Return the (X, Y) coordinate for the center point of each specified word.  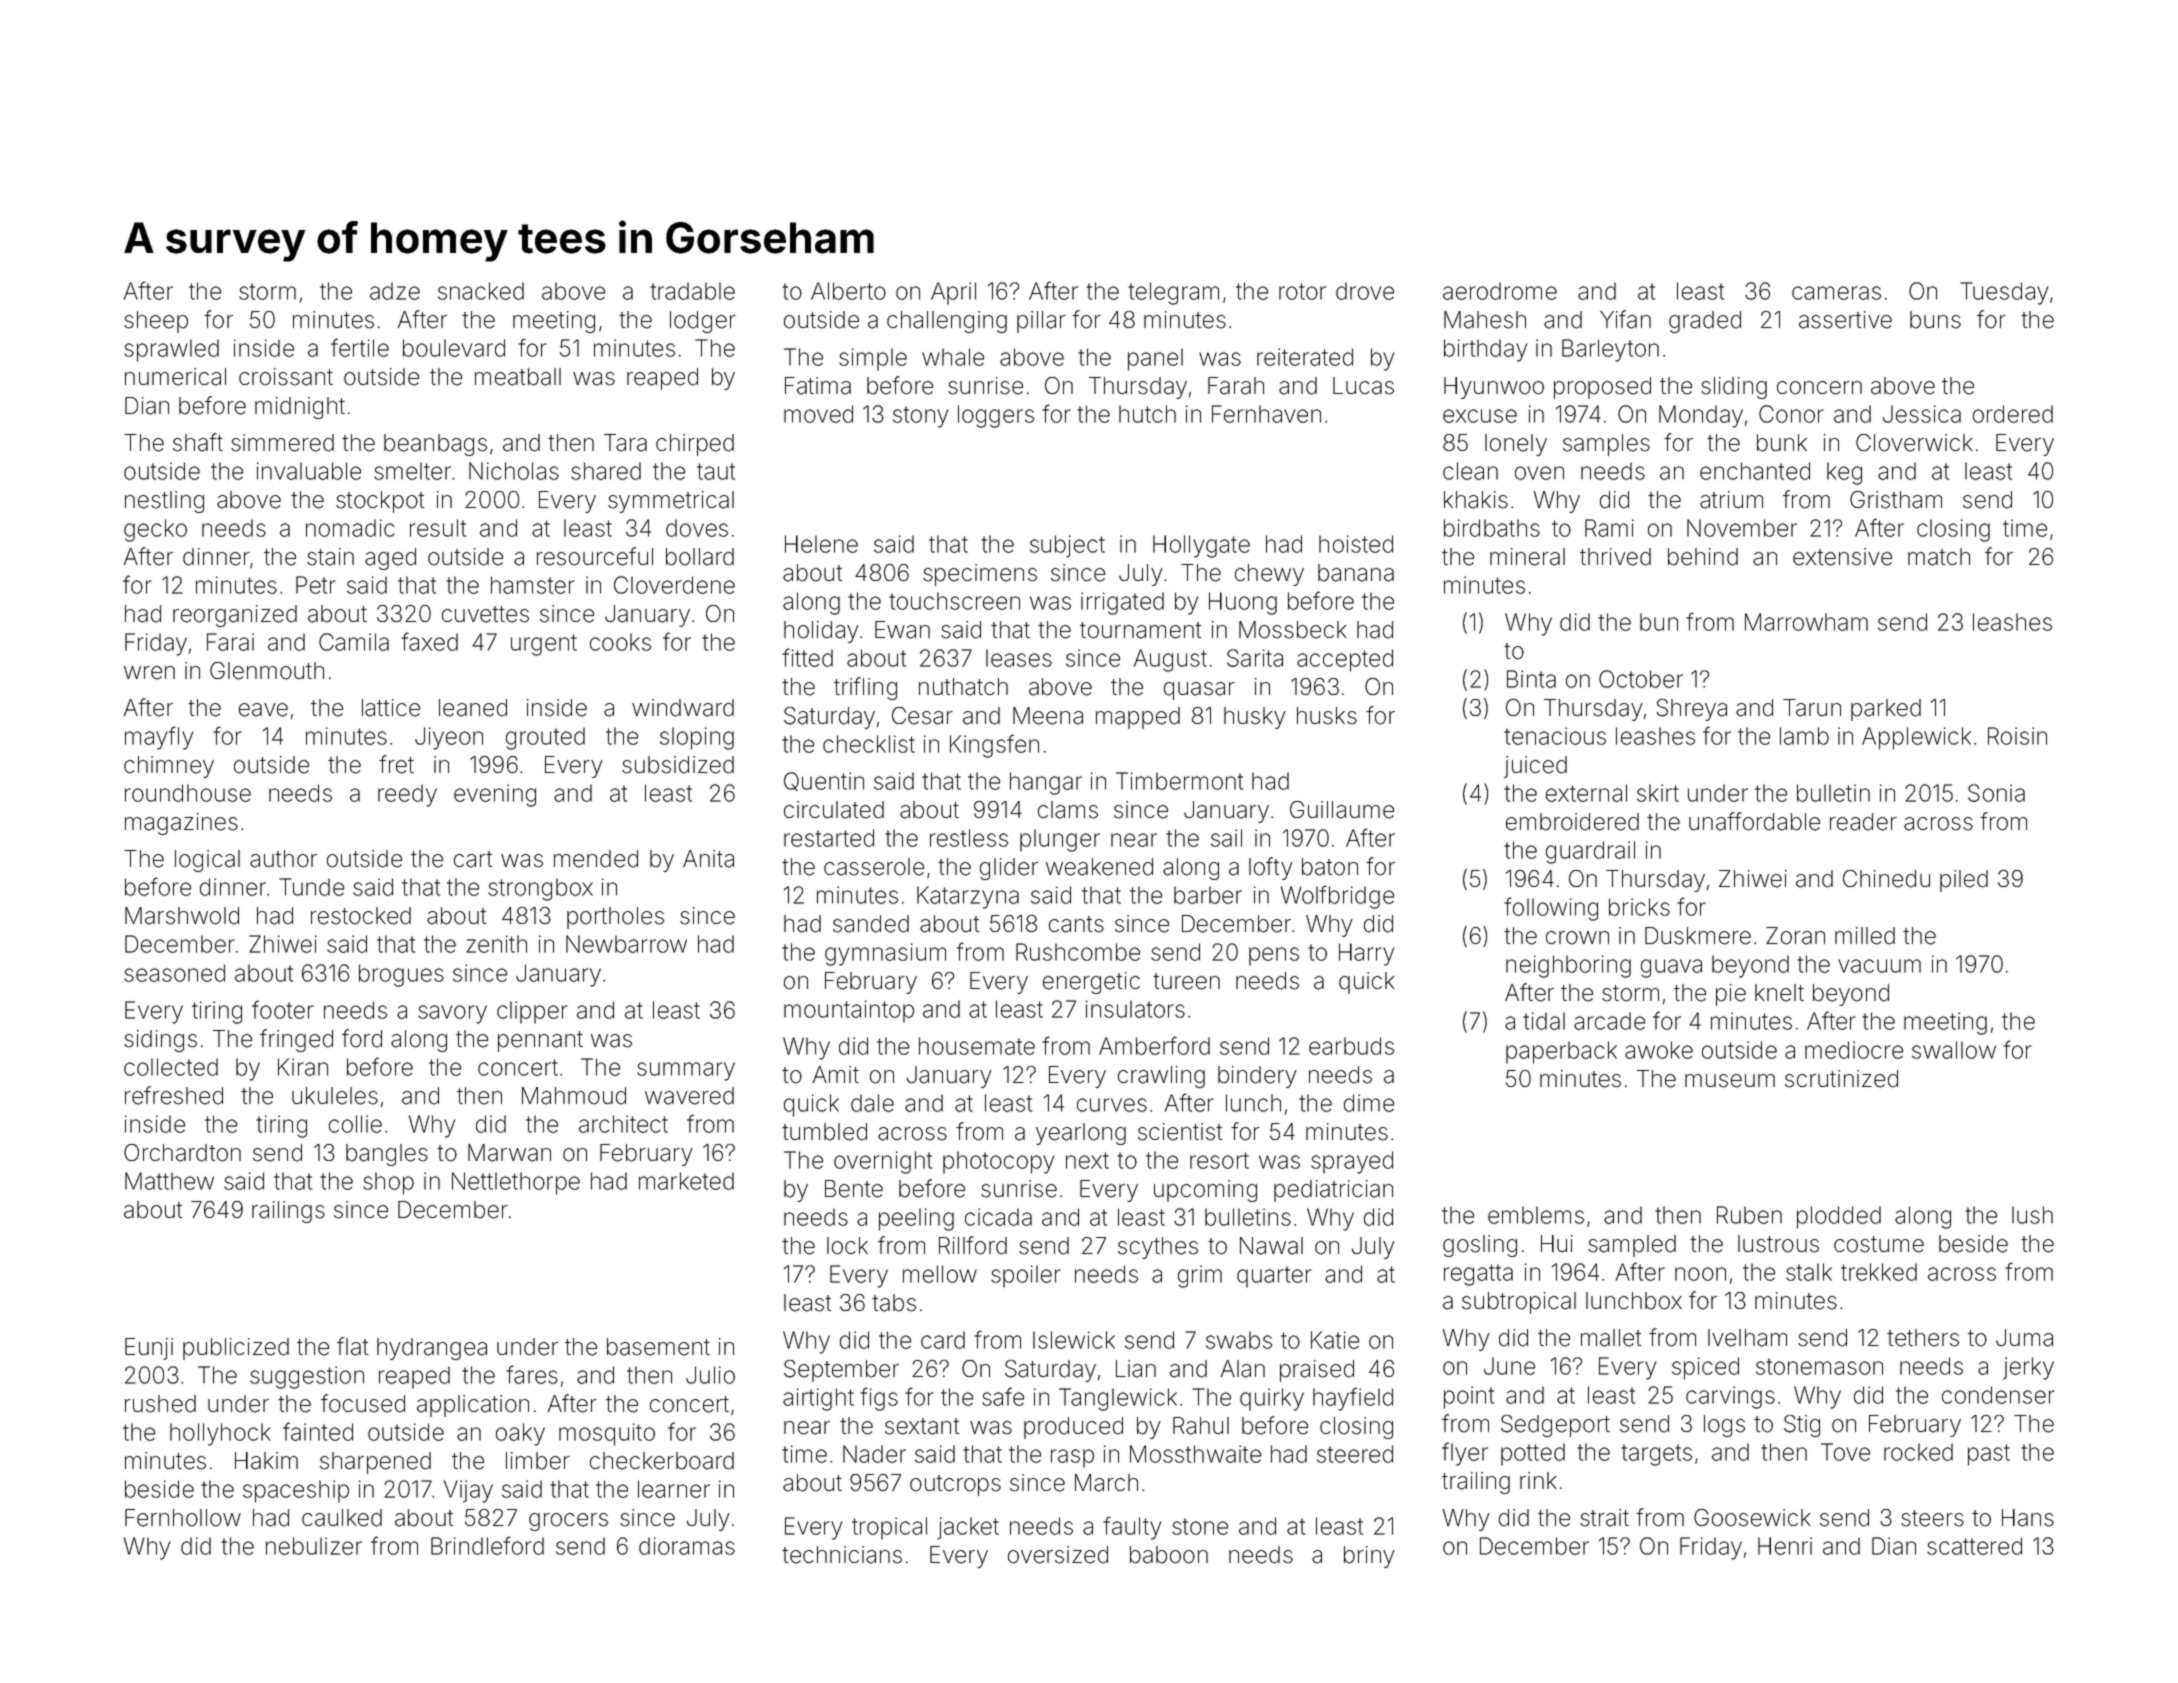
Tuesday (2004, 293)
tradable (692, 291)
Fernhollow (183, 1518)
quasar (1199, 691)
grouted (545, 738)
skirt (1658, 793)
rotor (1302, 291)
